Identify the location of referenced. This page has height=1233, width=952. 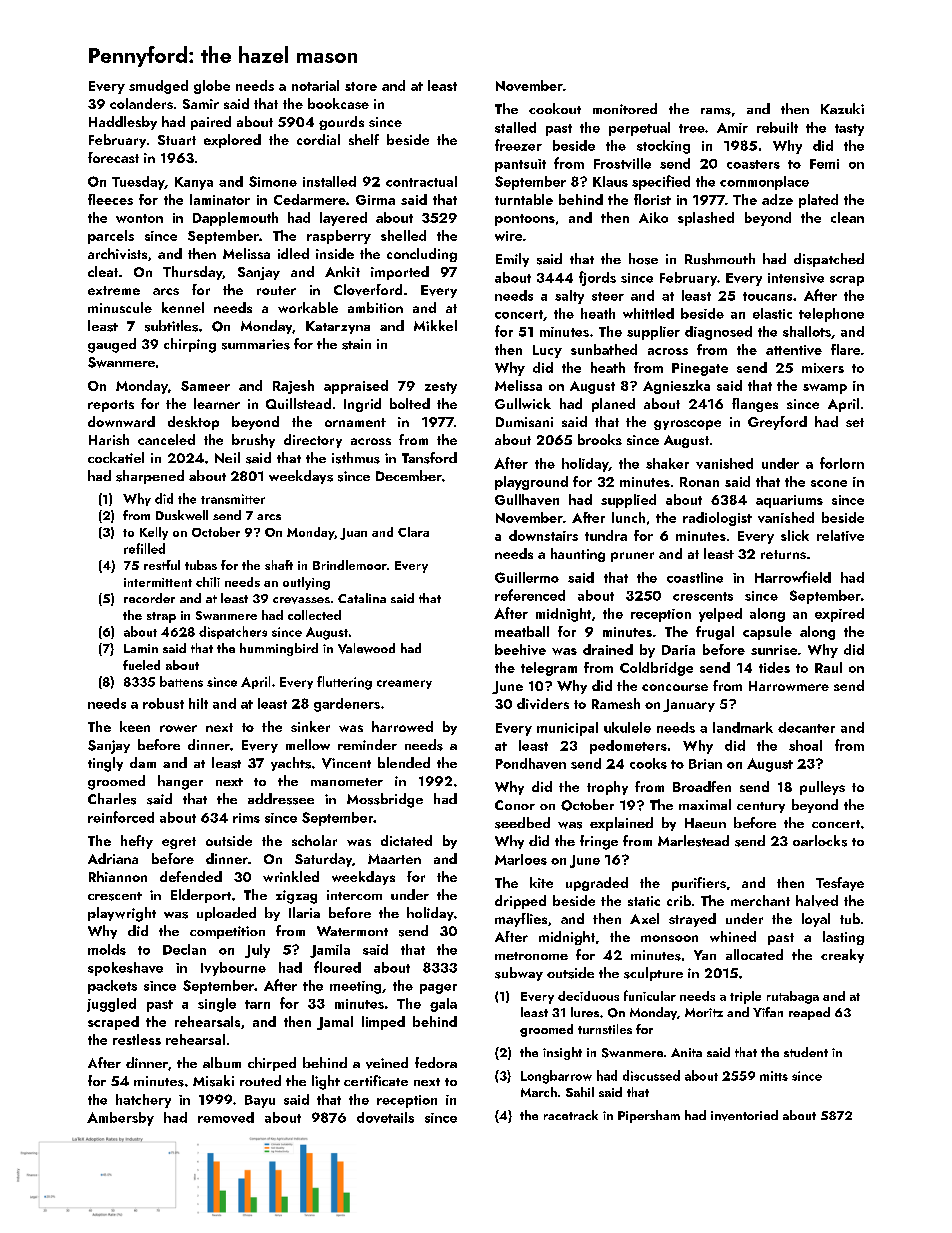
(530, 595).
